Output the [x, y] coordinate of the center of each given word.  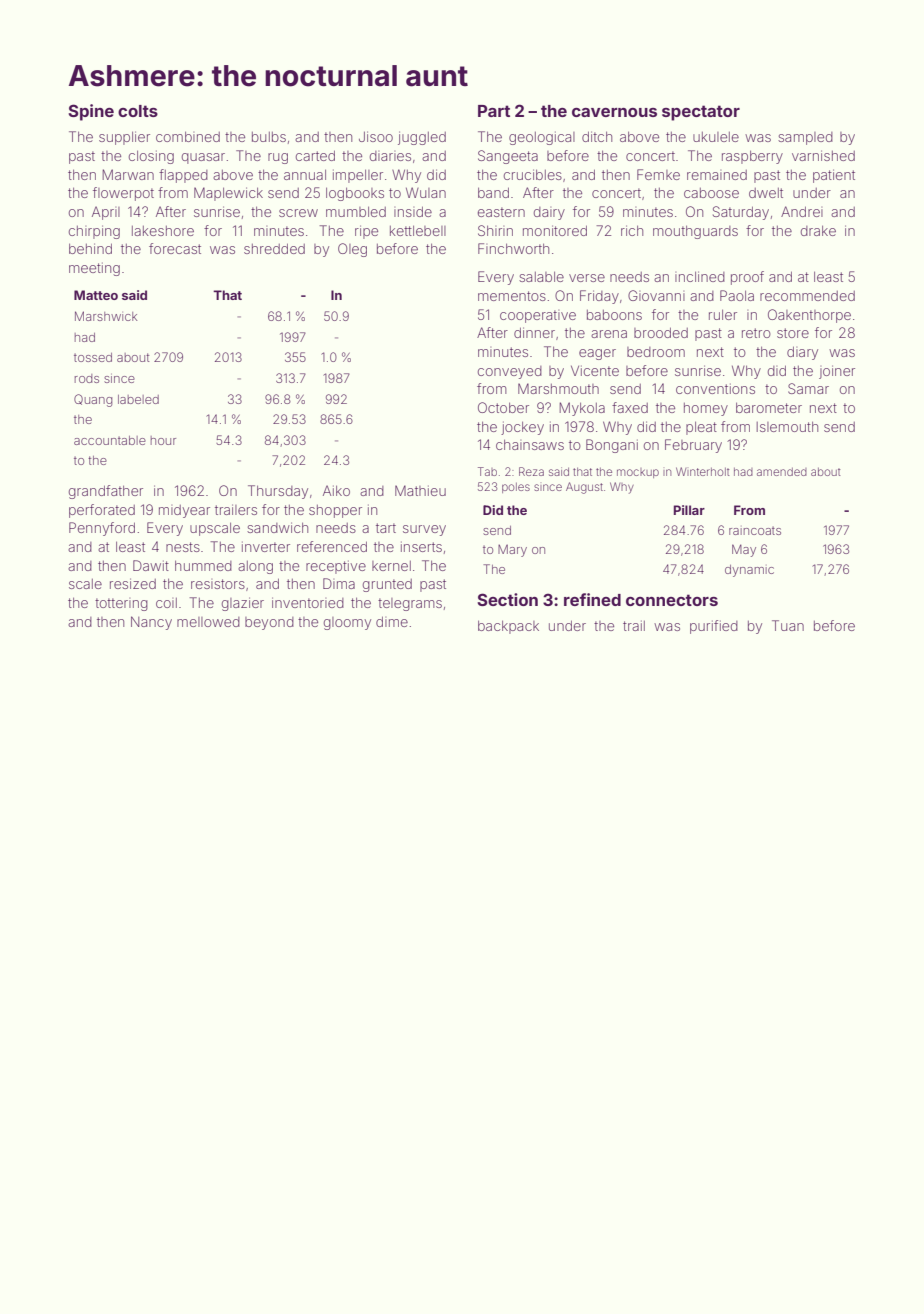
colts [138, 111]
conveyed [510, 372]
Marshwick [106, 316]
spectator [701, 113]
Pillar [689, 510]
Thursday [278, 492]
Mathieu [420, 490]
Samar [808, 388]
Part [494, 111]
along [255, 567]
